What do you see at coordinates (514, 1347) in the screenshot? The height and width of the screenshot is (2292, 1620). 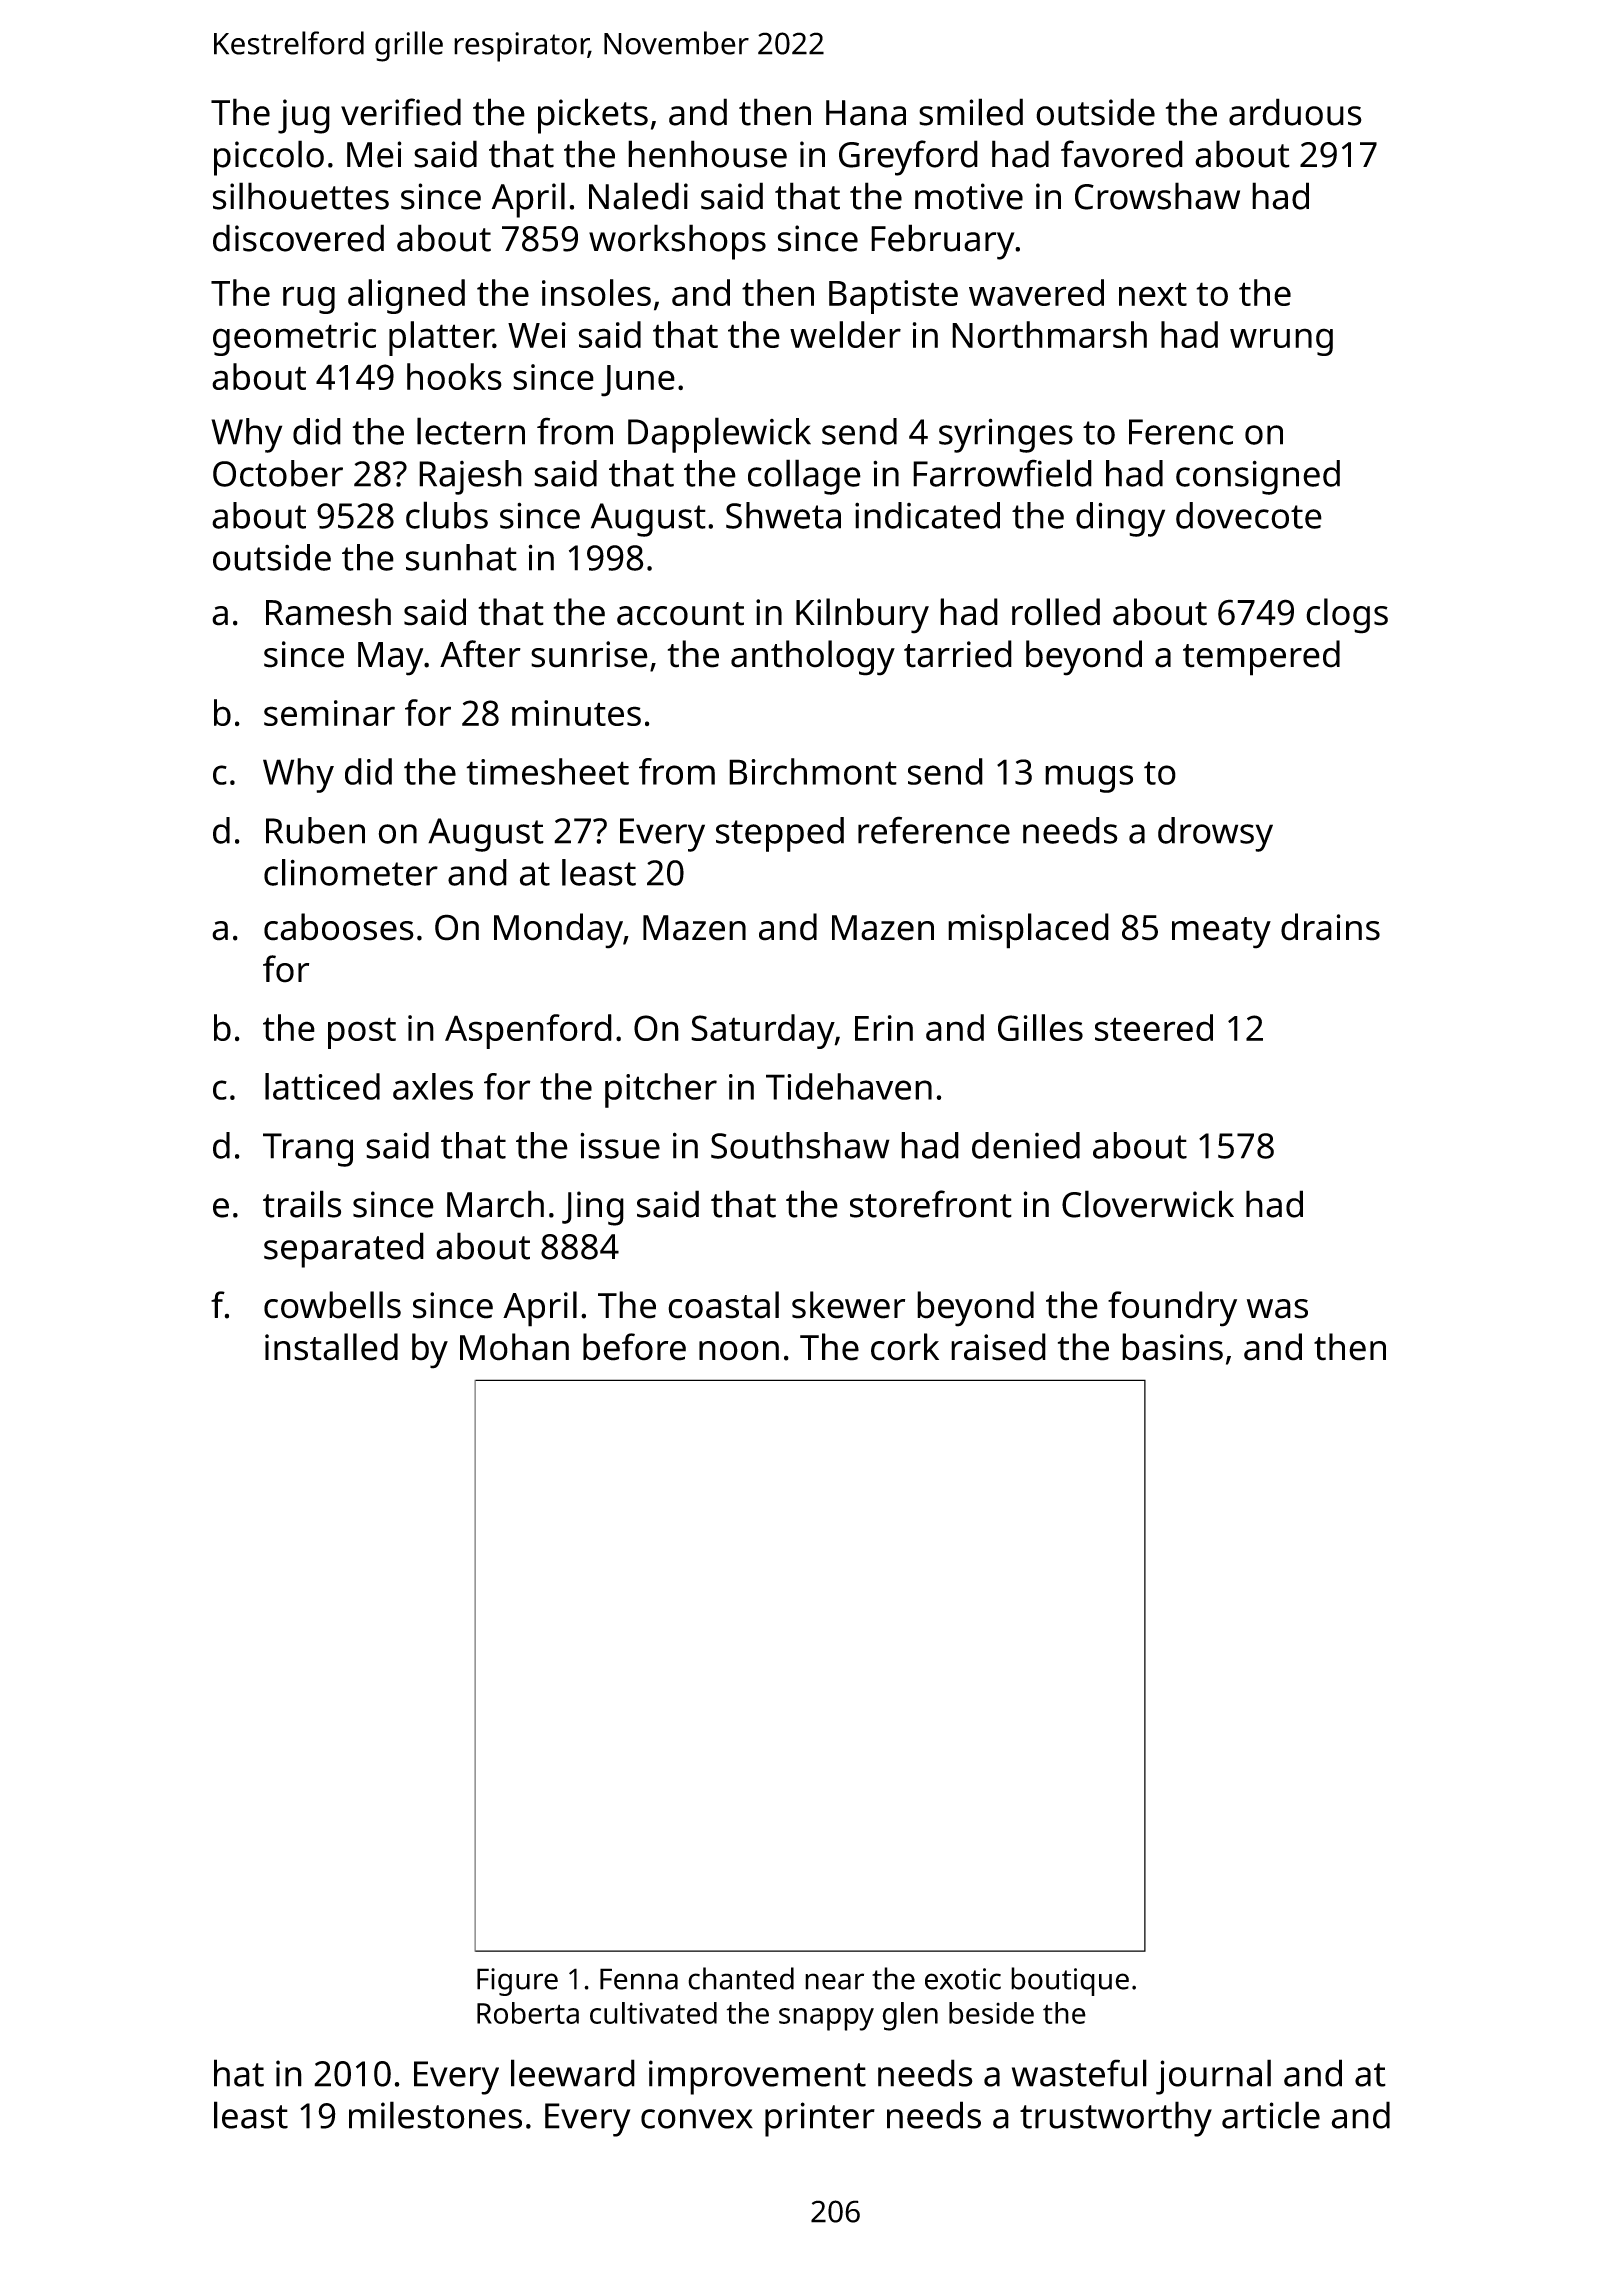 I see `Mohan` at bounding box center [514, 1347].
